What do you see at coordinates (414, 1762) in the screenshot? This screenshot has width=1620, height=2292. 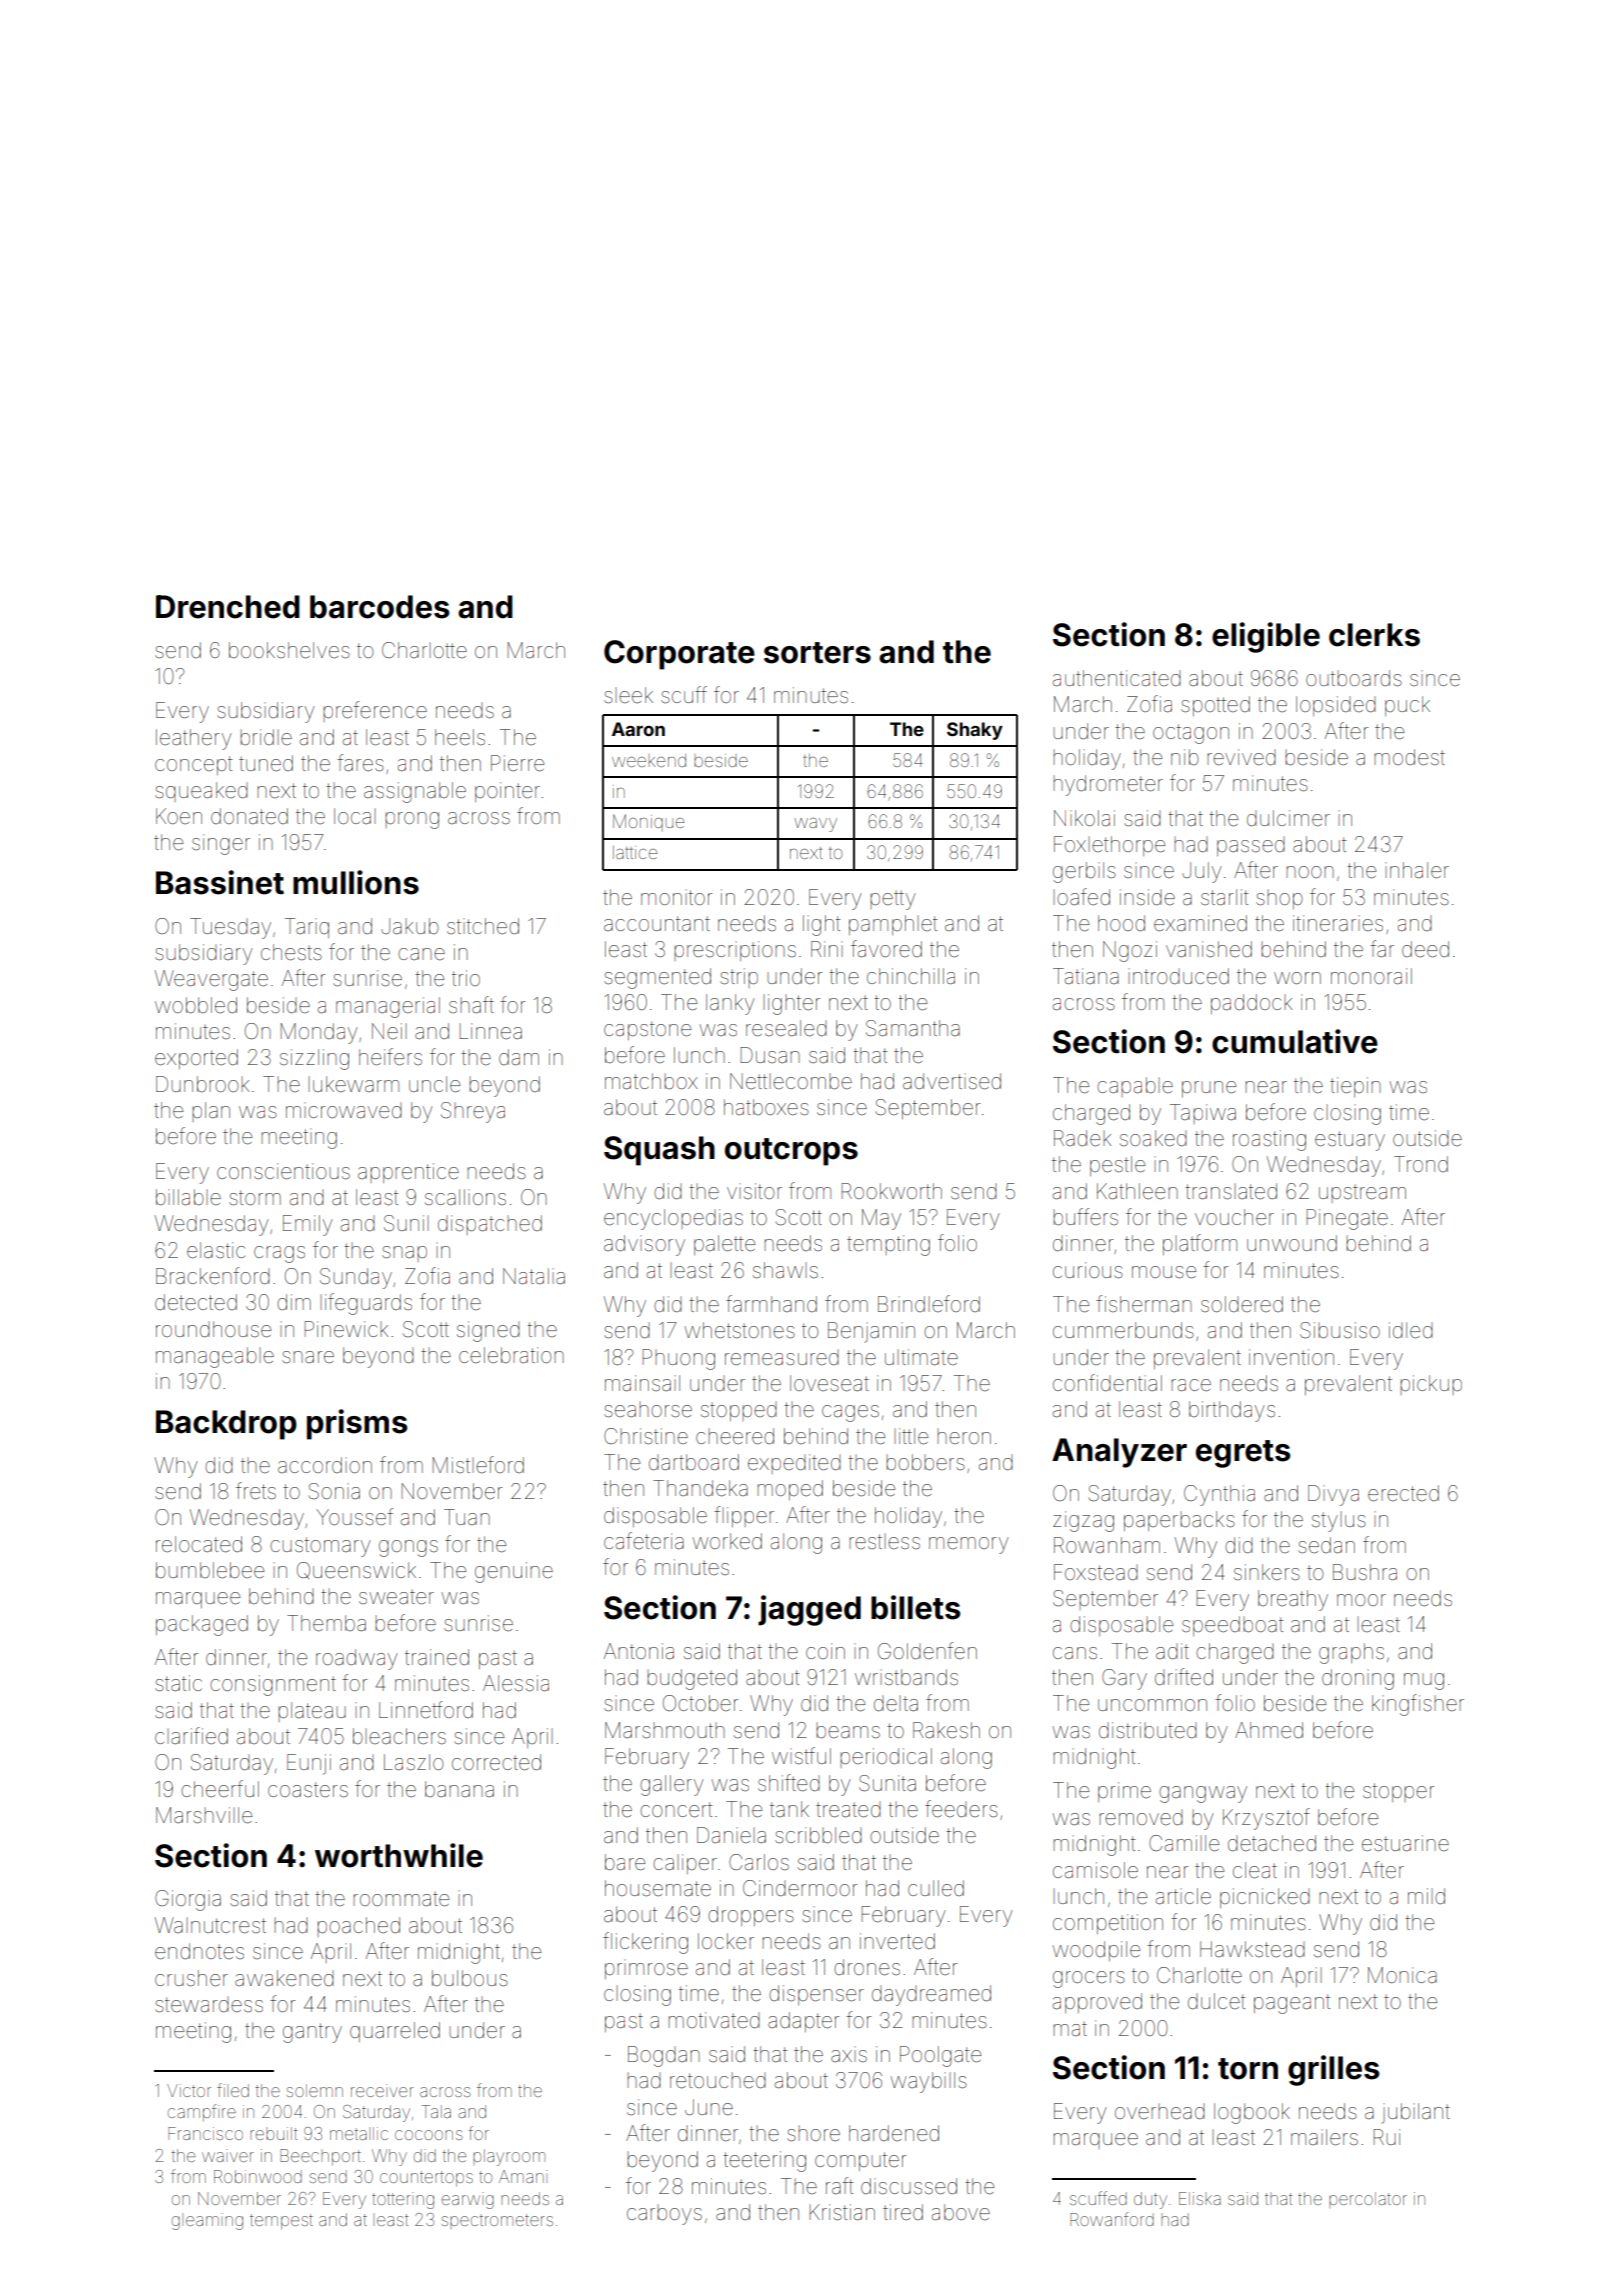 I see `Laszlo` at bounding box center [414, 1762].
